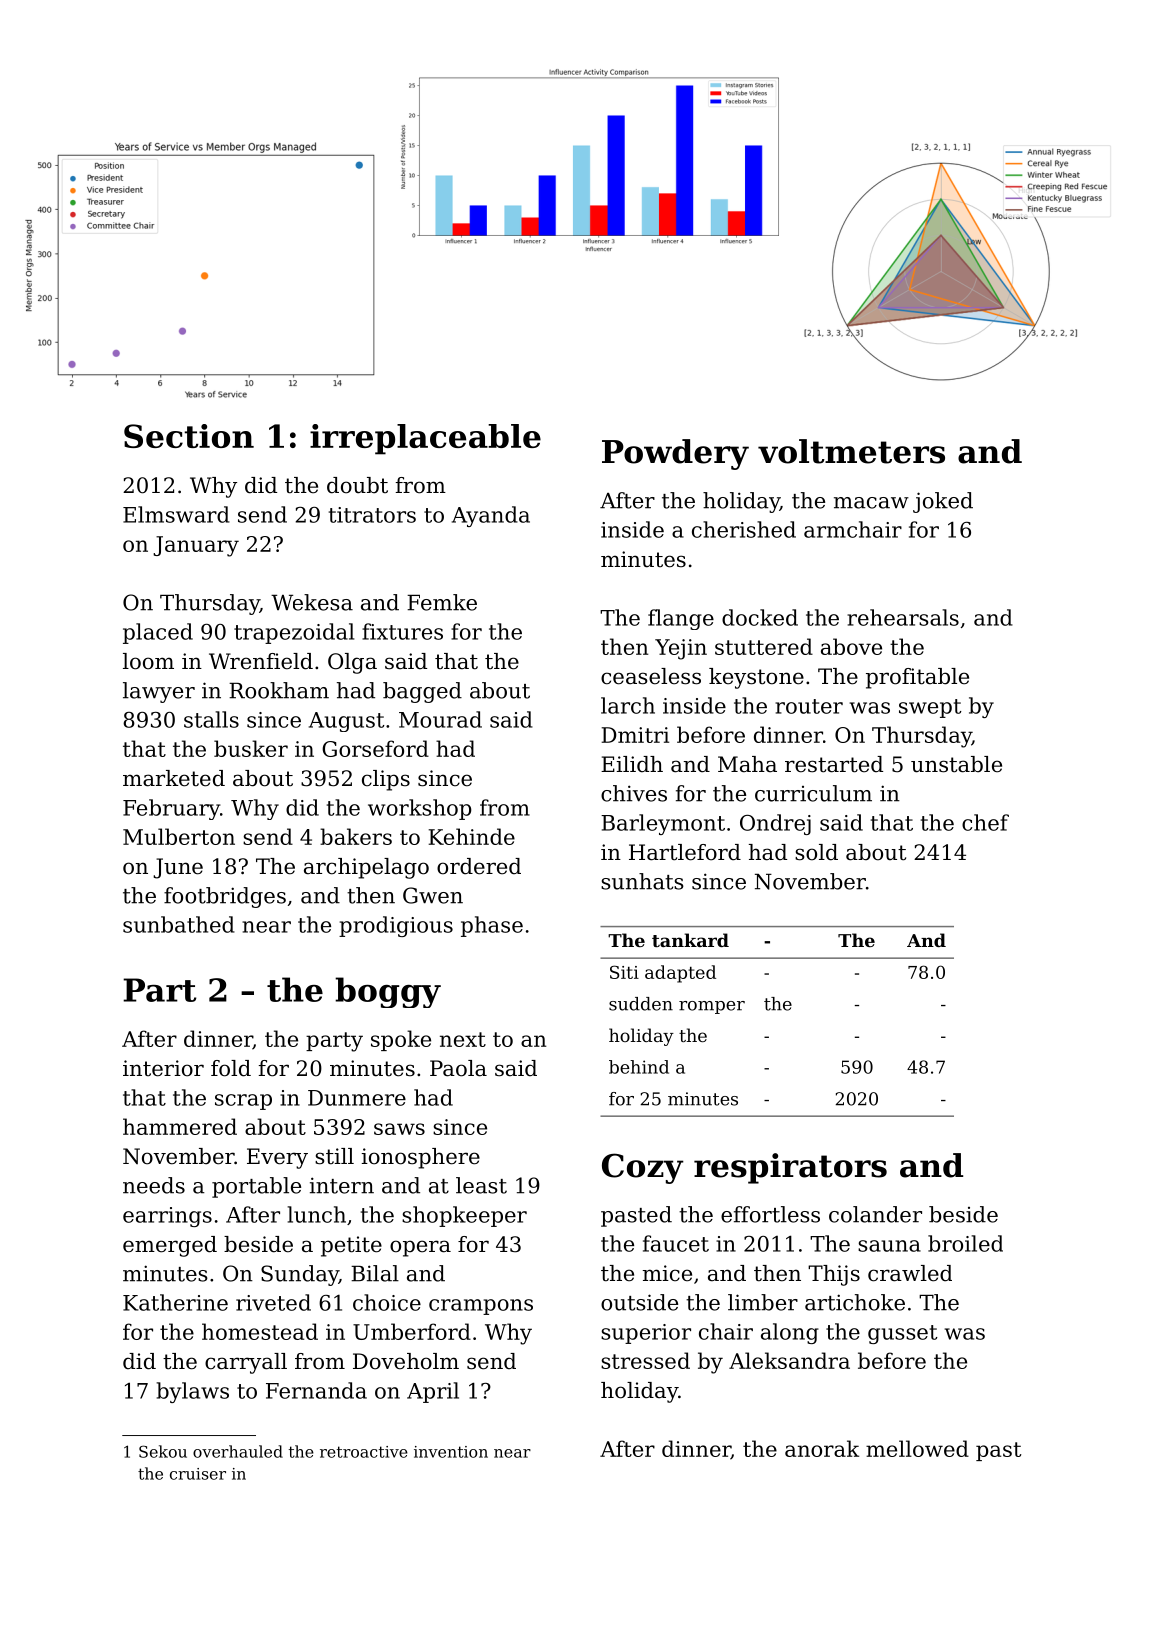  I want to click on phase, so click(492, 926).
